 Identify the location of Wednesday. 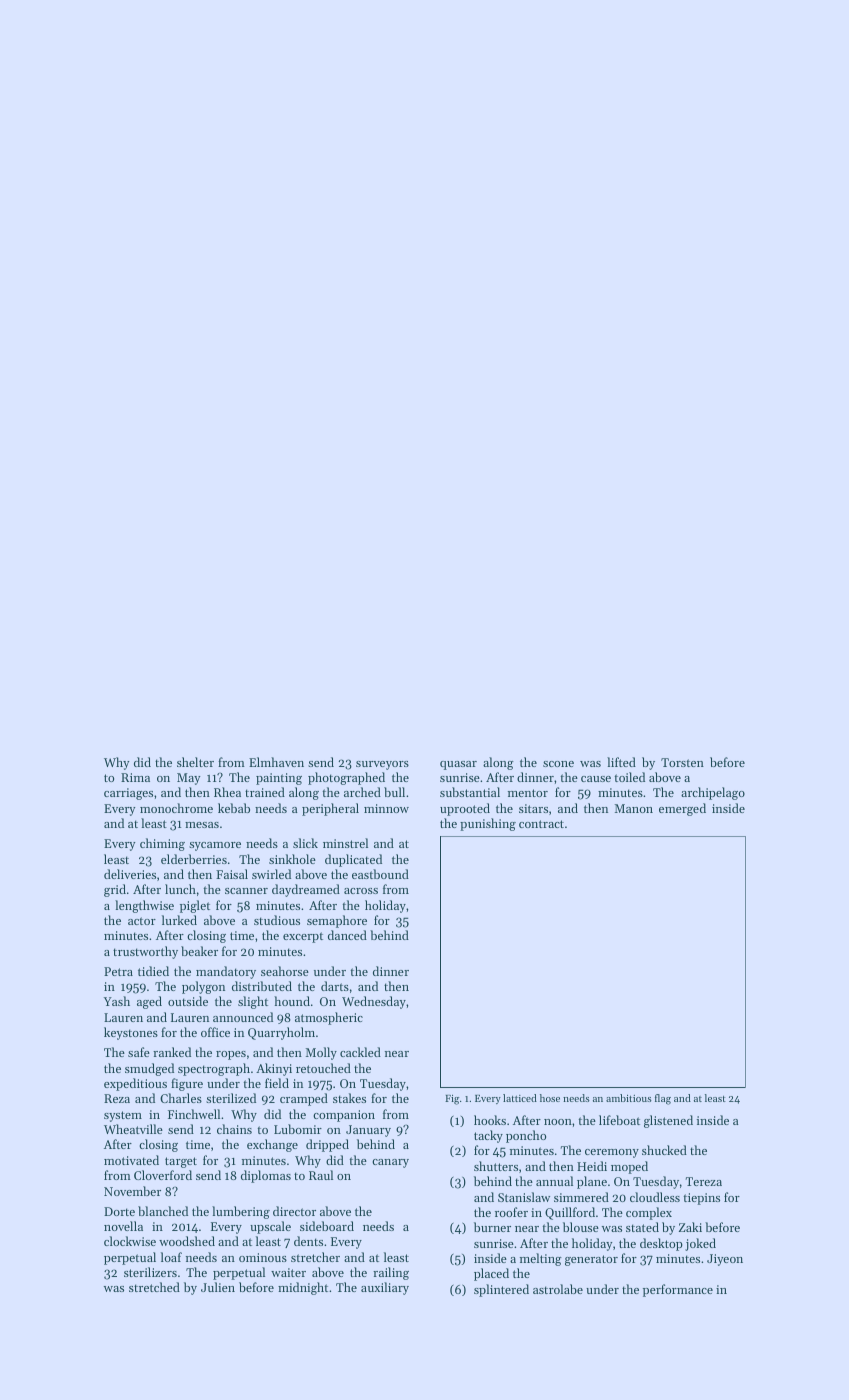
(374, 1002).
